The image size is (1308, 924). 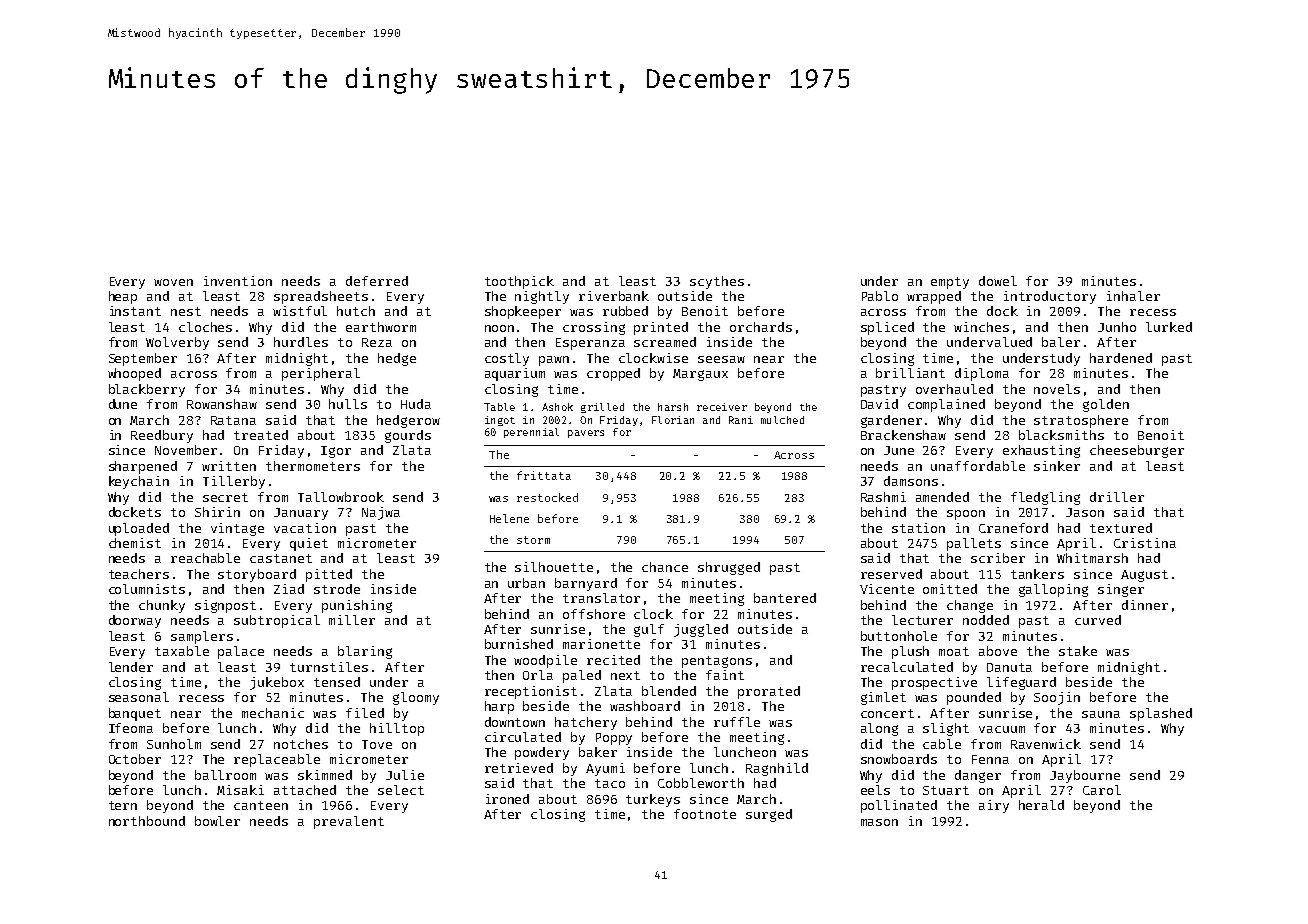 What do you see at coordinates (649, 630) in the screenshot?
I see `gulf` at bounding box center [649, 630].
